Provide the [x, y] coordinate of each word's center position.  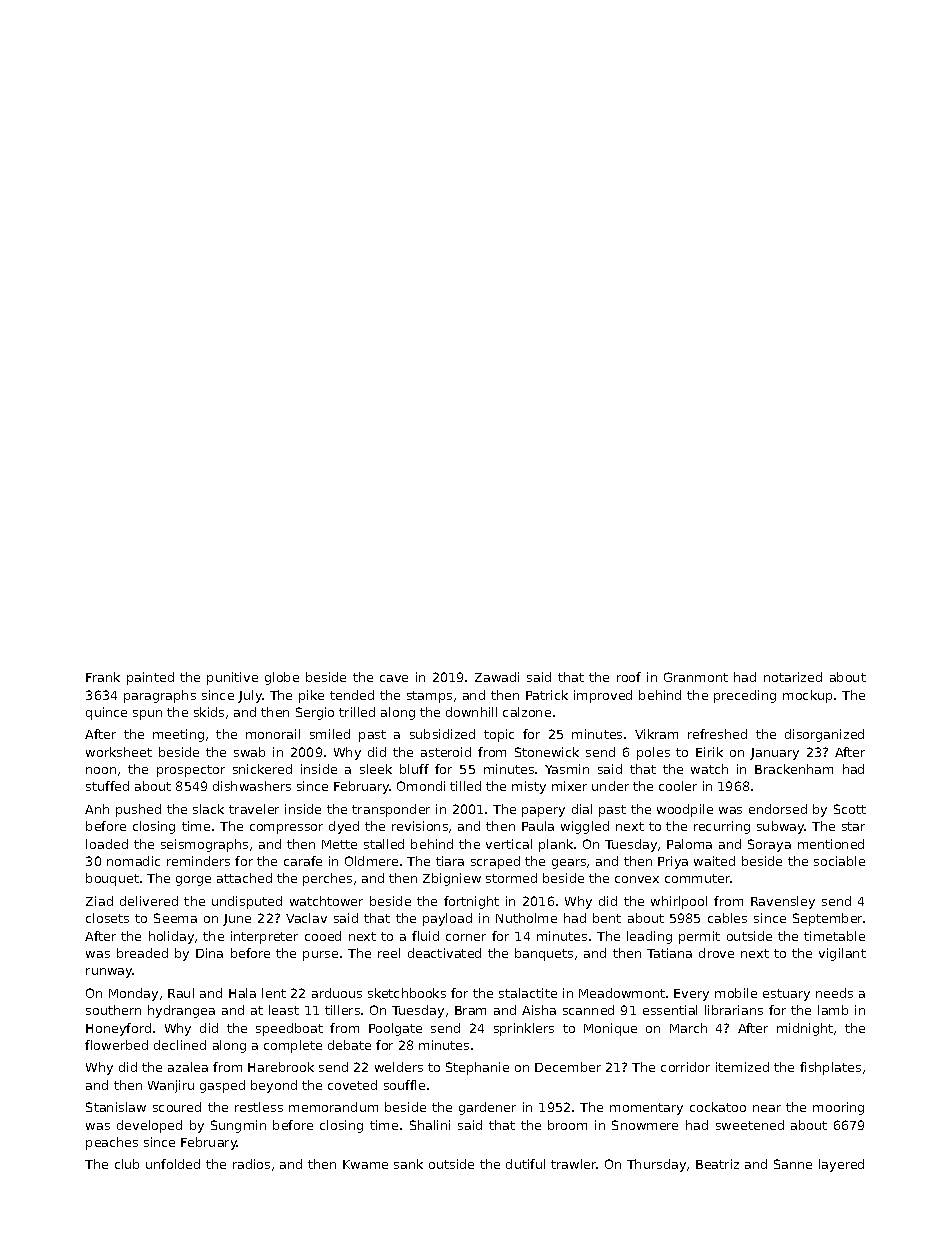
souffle [404, 1085]
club [127, 1164]
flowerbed [116, 1045]
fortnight [471, 902]
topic [499, 735]
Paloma [689, 844]
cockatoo [718, 1107]
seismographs [204, 845]
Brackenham [794, 769]
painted [150, 678]
